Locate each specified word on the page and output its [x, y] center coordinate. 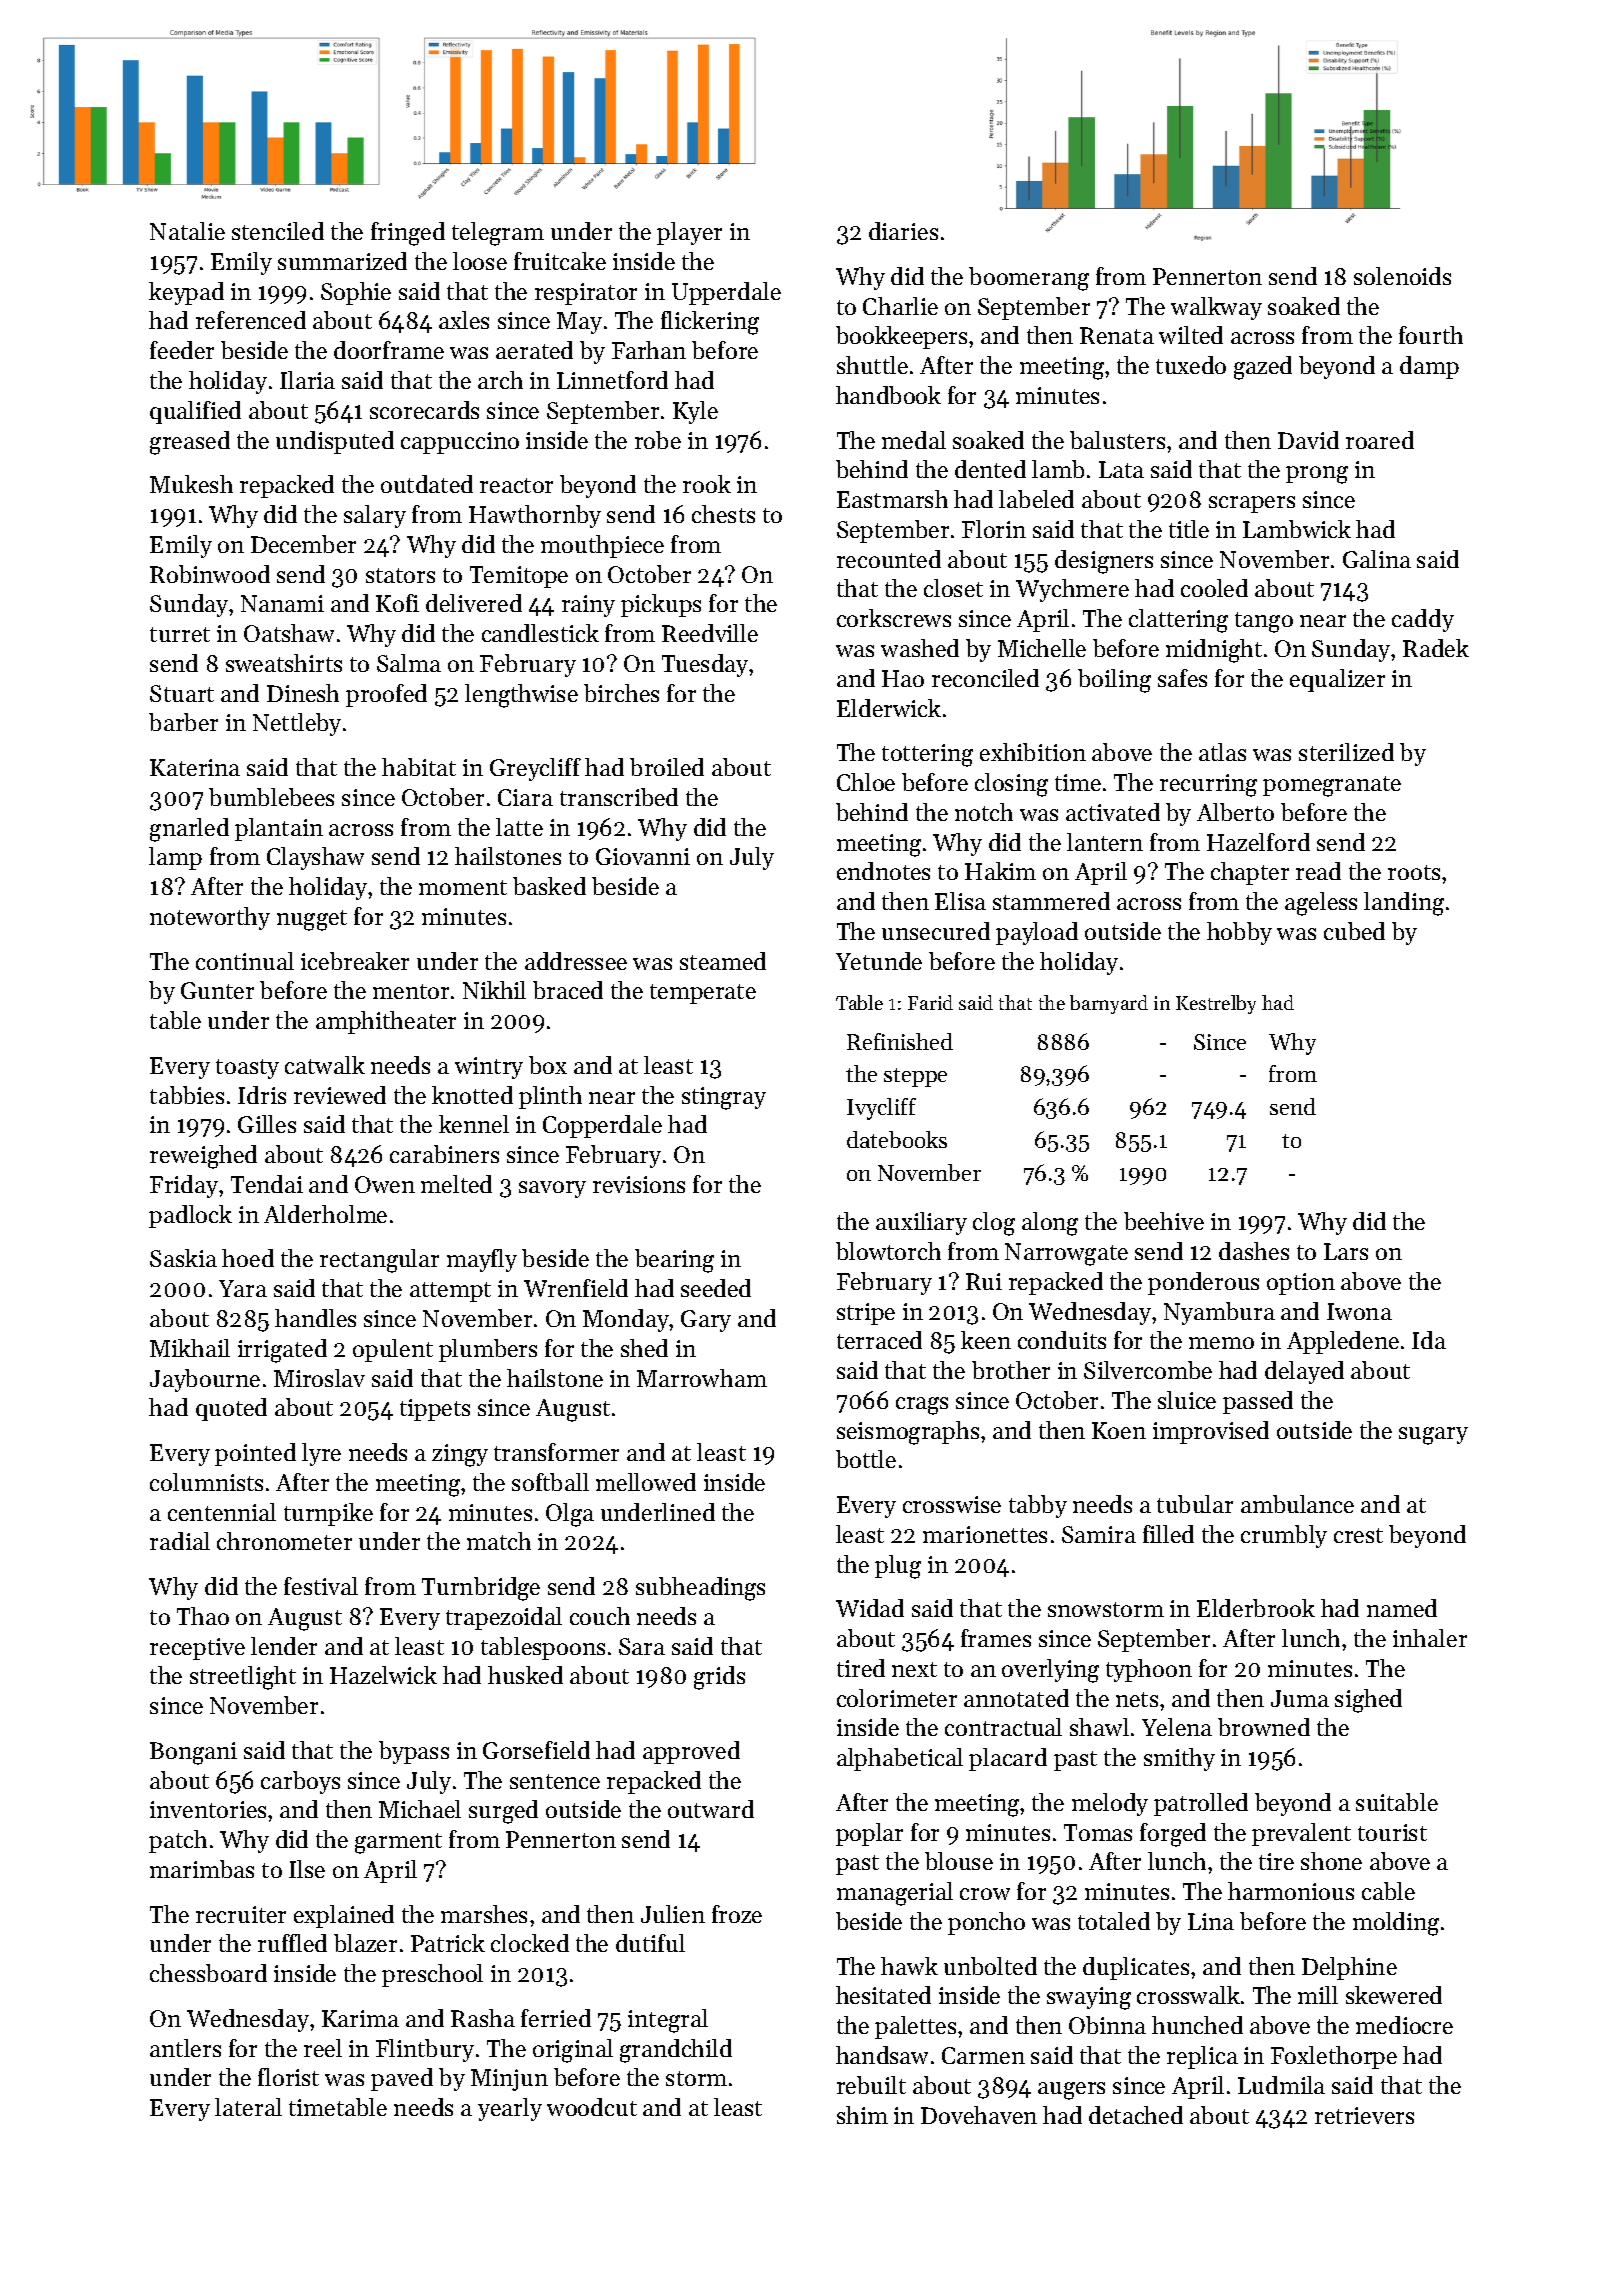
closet [953, 588]
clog [994, 1224]
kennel [474, 1124]
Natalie [187, 231]
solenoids [1402, 276]
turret [180, 634]
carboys [300, 1782]
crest [1358, 1535]
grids [719, 1678]
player [689, 233]
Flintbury [425, 2050]
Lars [1346, 1251]
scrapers [1252, 504]
